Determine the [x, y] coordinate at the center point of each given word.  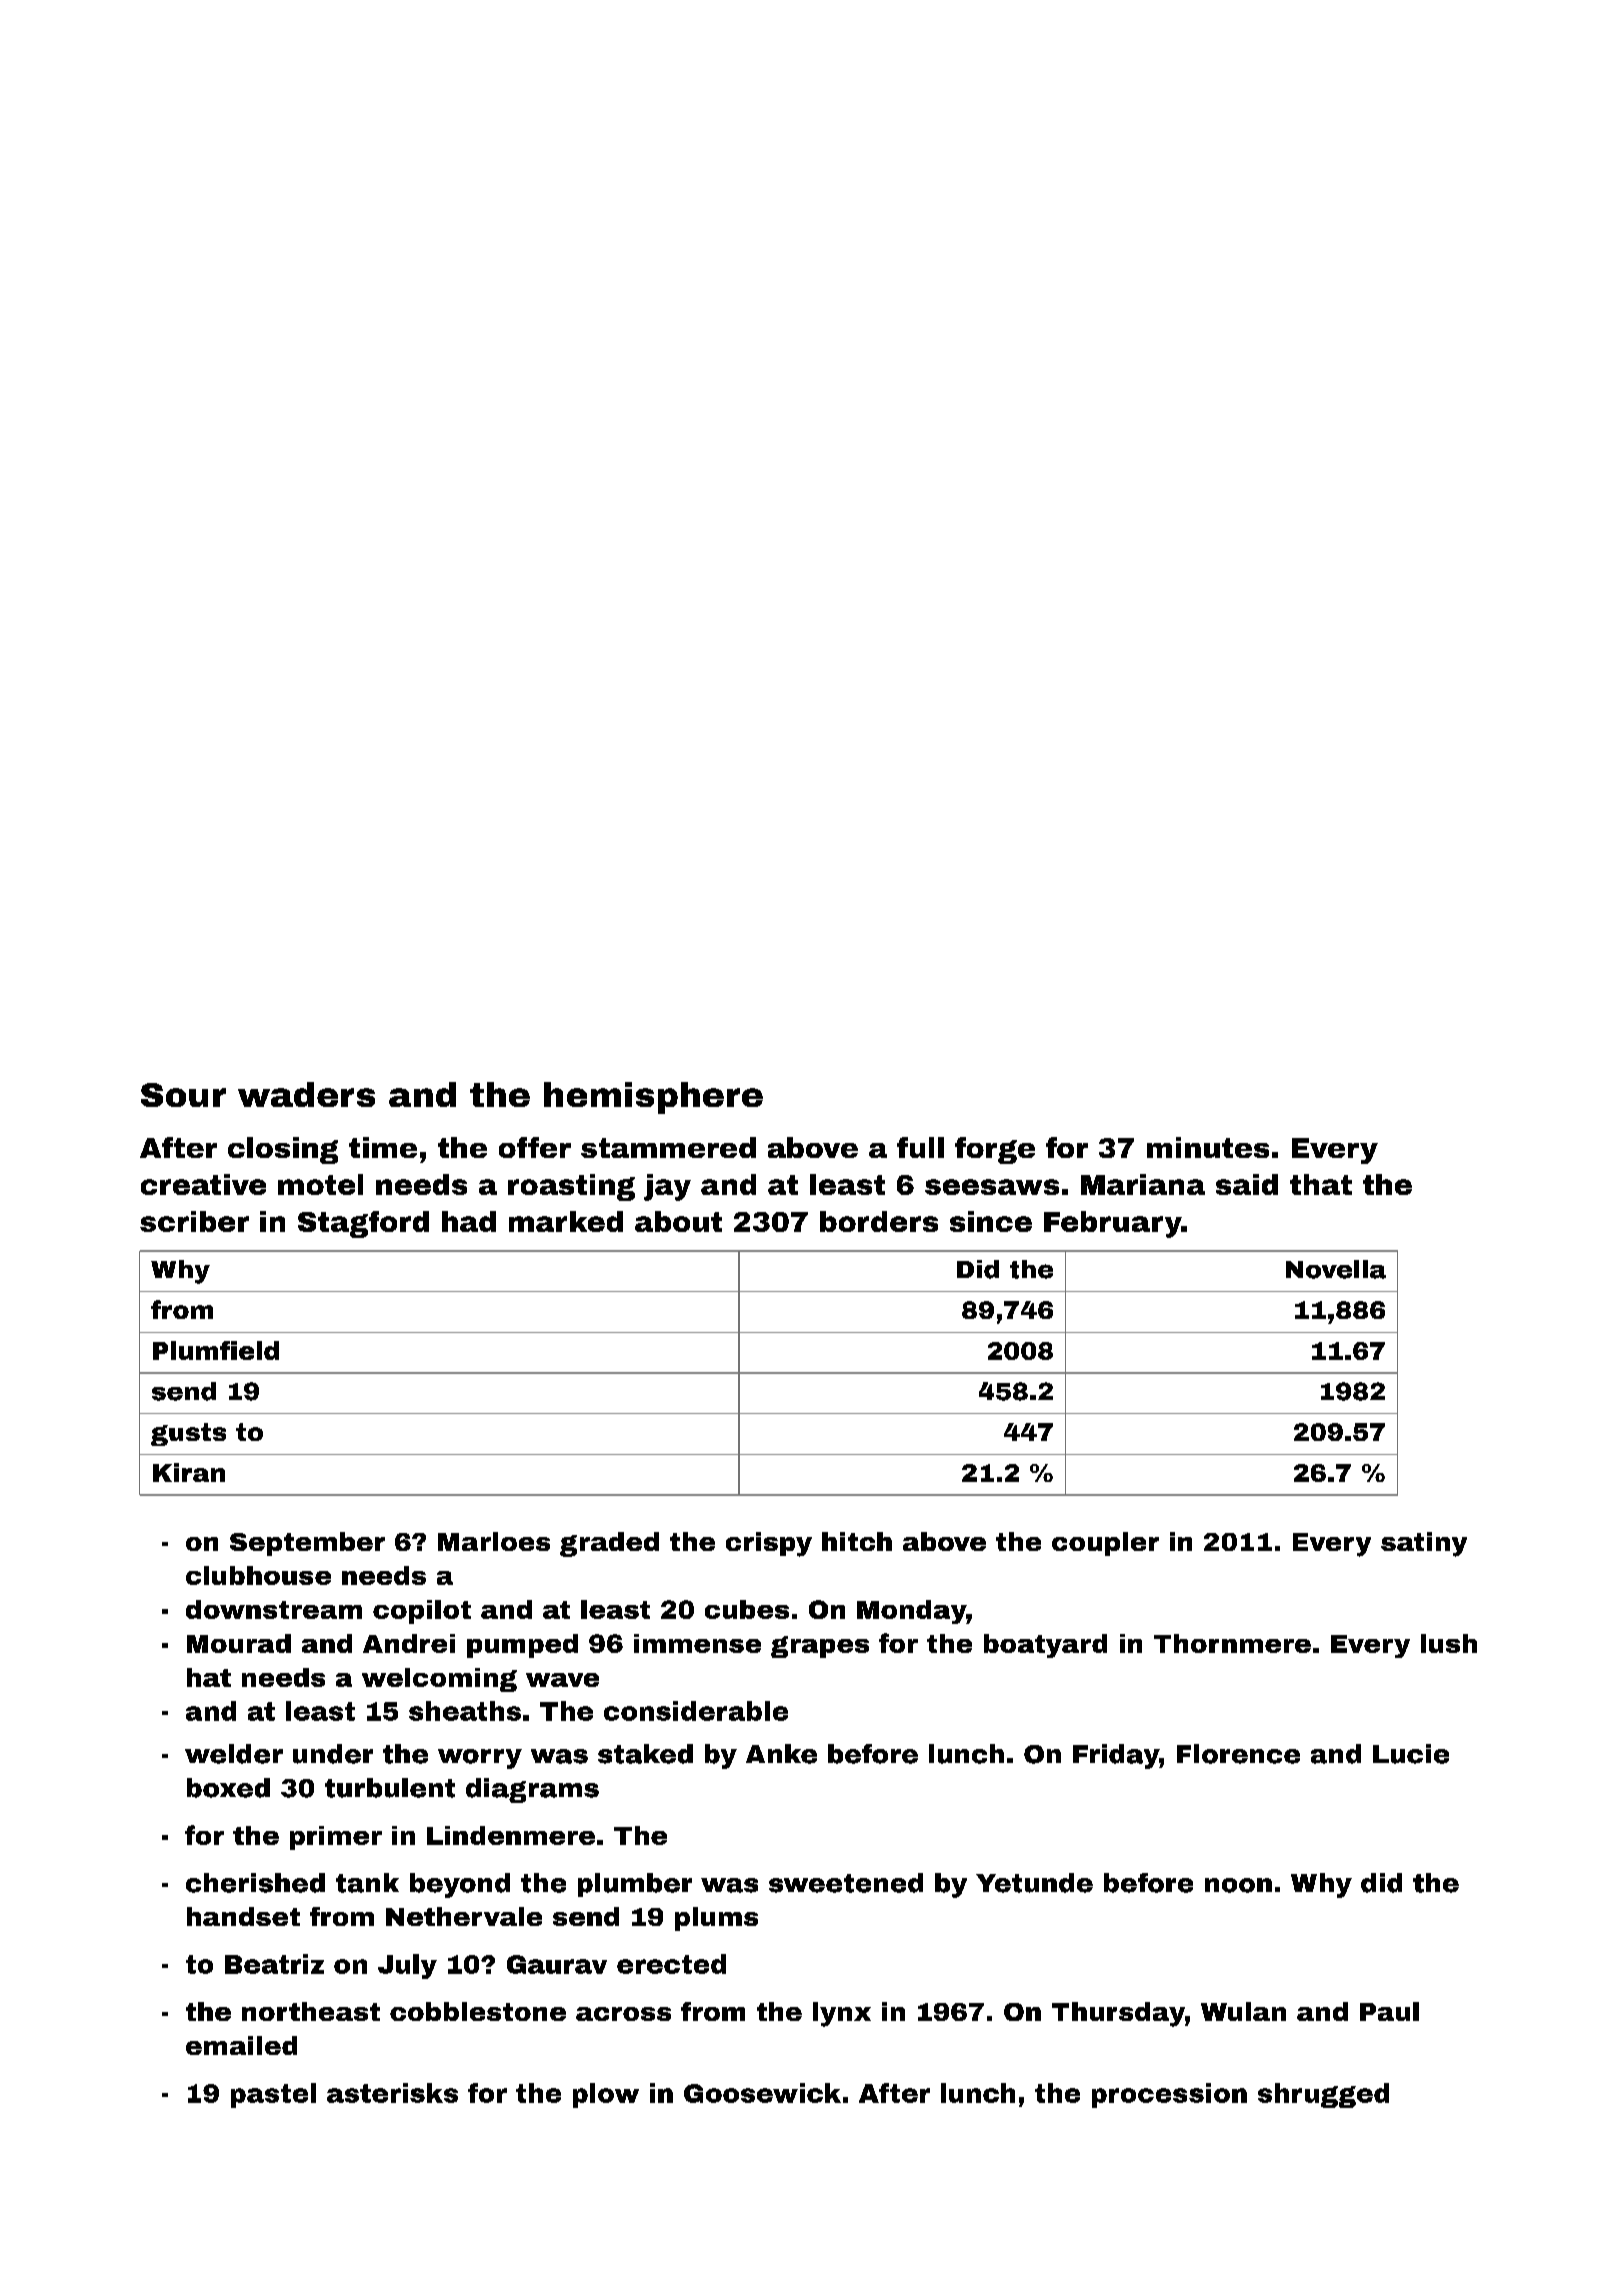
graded [609, 1544]
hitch [857, 1541]
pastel [273, 2095]
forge [995, 1150]
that [1321, 1184]
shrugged [1323, 2095]
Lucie [1411, 1754]
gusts [188, 1434]
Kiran [189, 1472]
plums [716, 1919]
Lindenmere [511, 1835]
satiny [1424, 1544]
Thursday [1118, 2014]
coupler [1105, 1544]
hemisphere [653, 1098]
